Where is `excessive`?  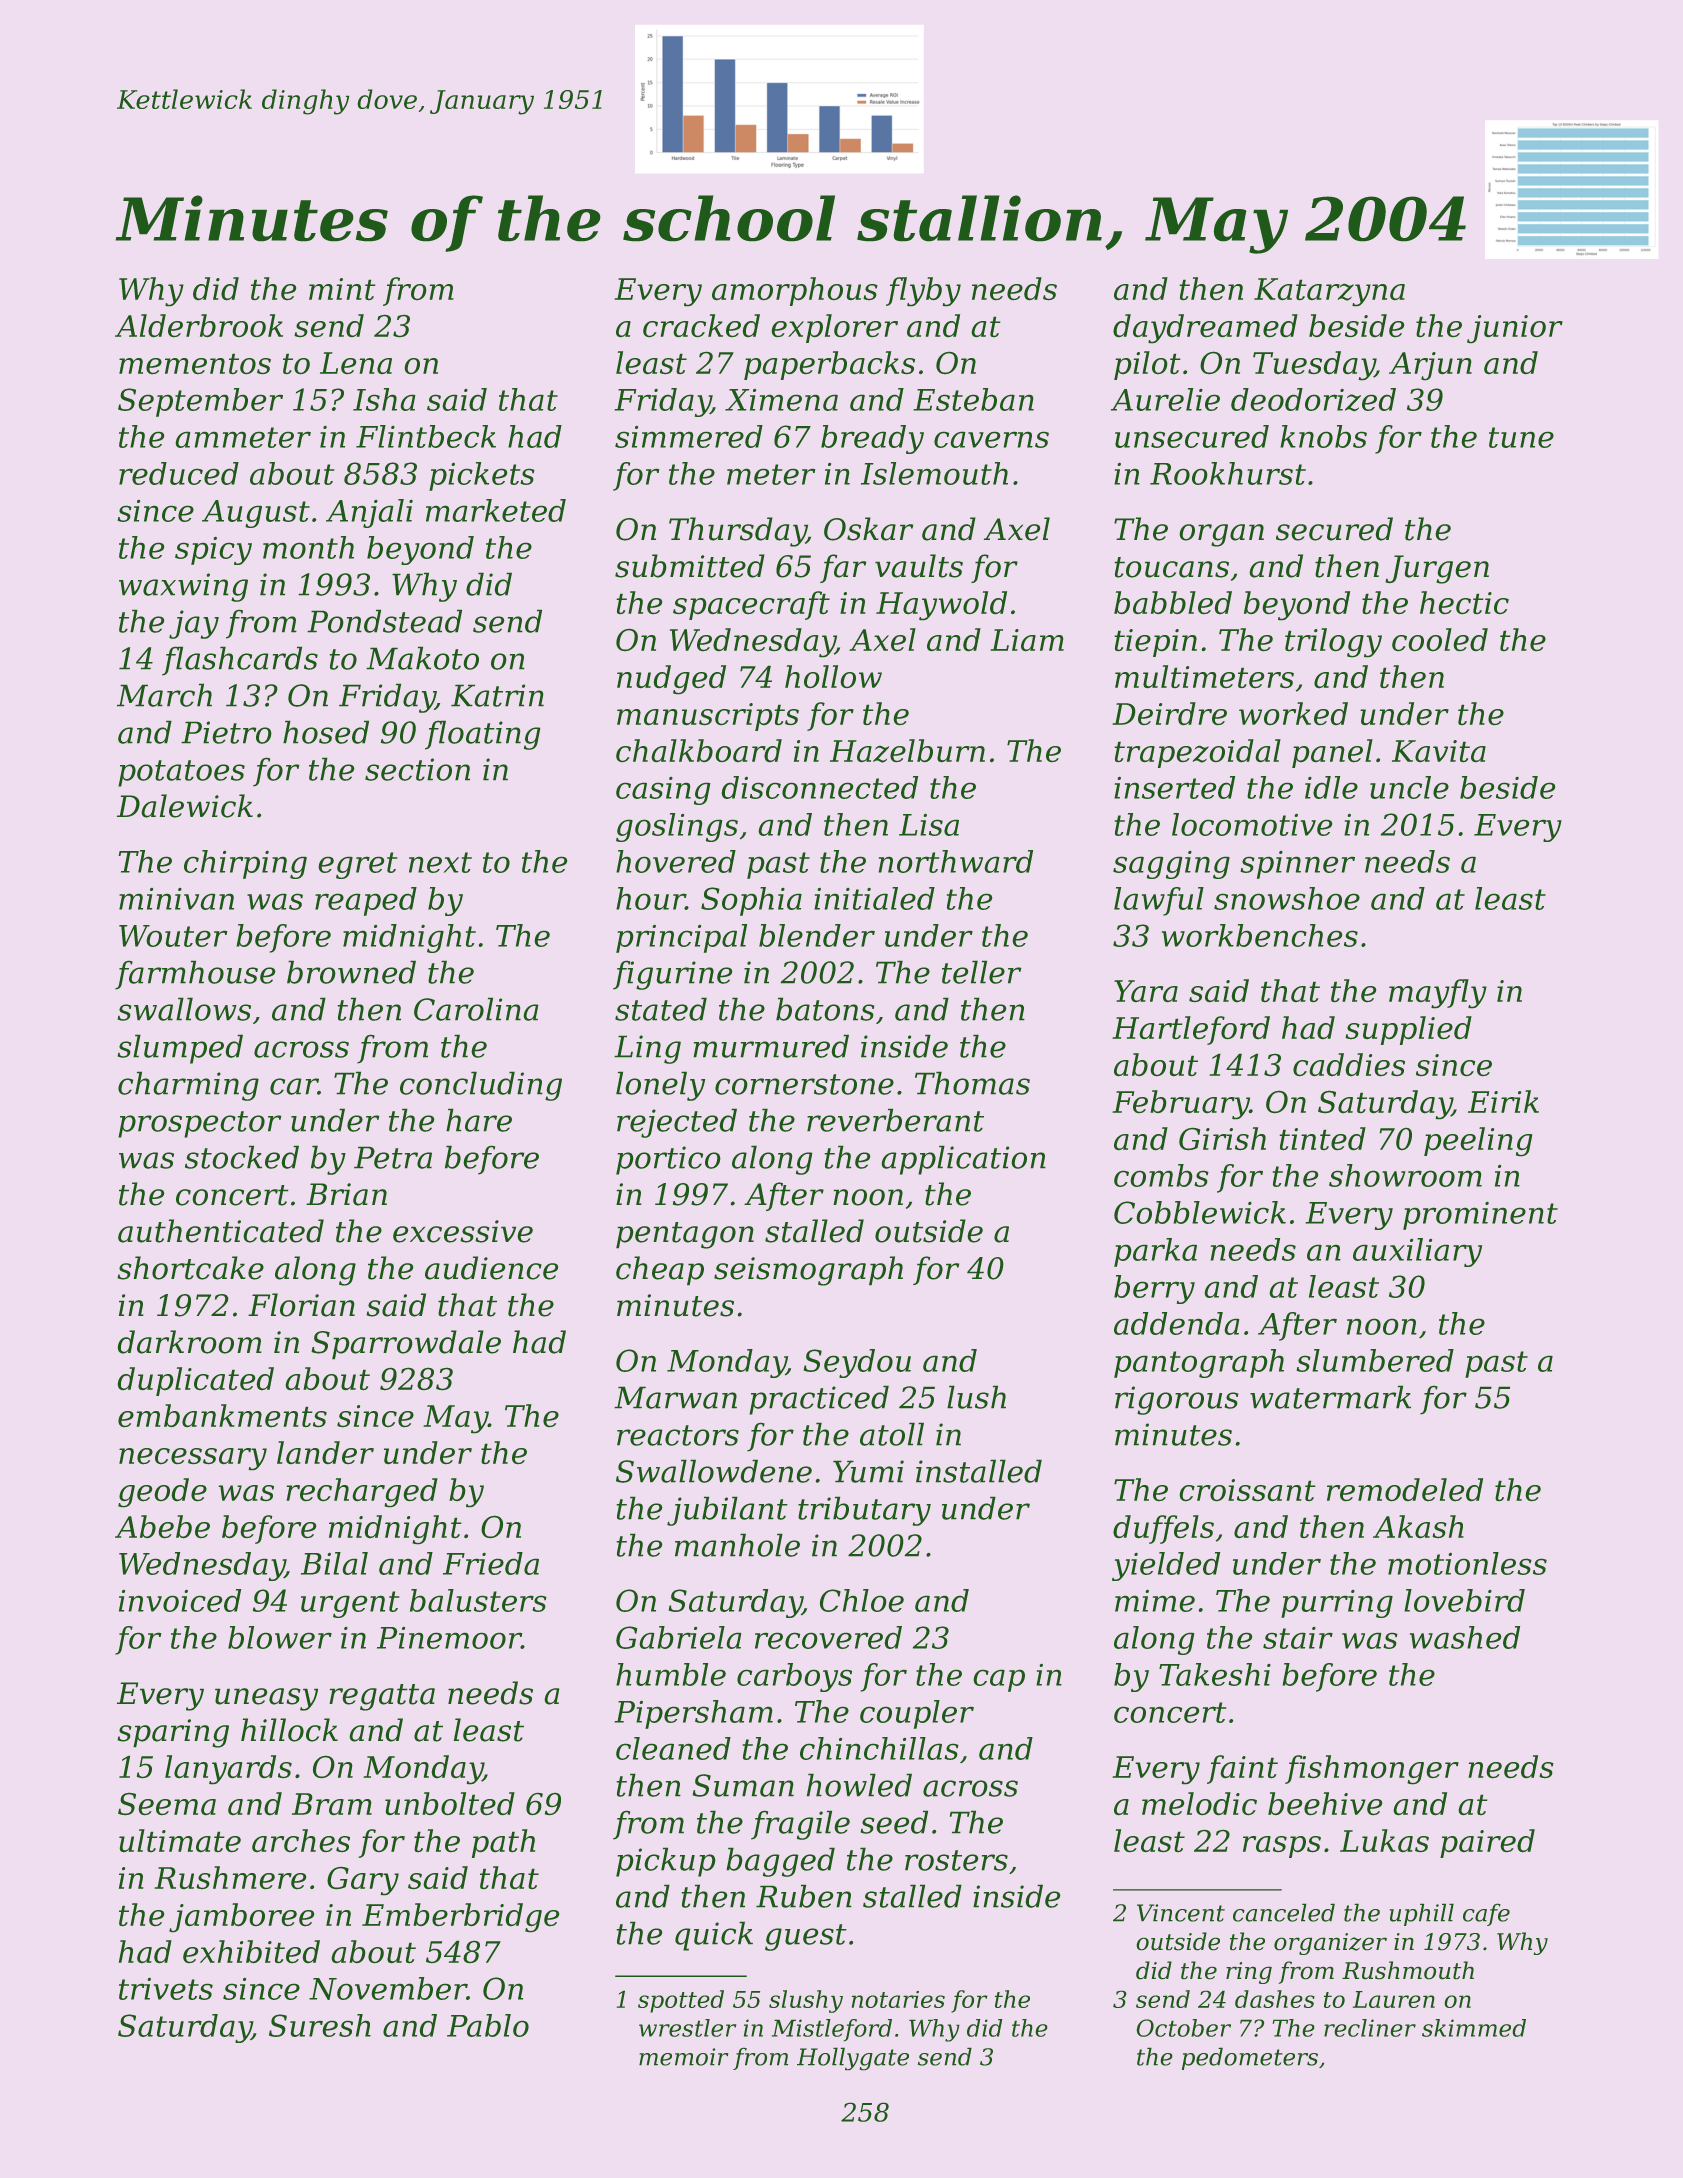 excessive is located at coordinates (463, 1231).
